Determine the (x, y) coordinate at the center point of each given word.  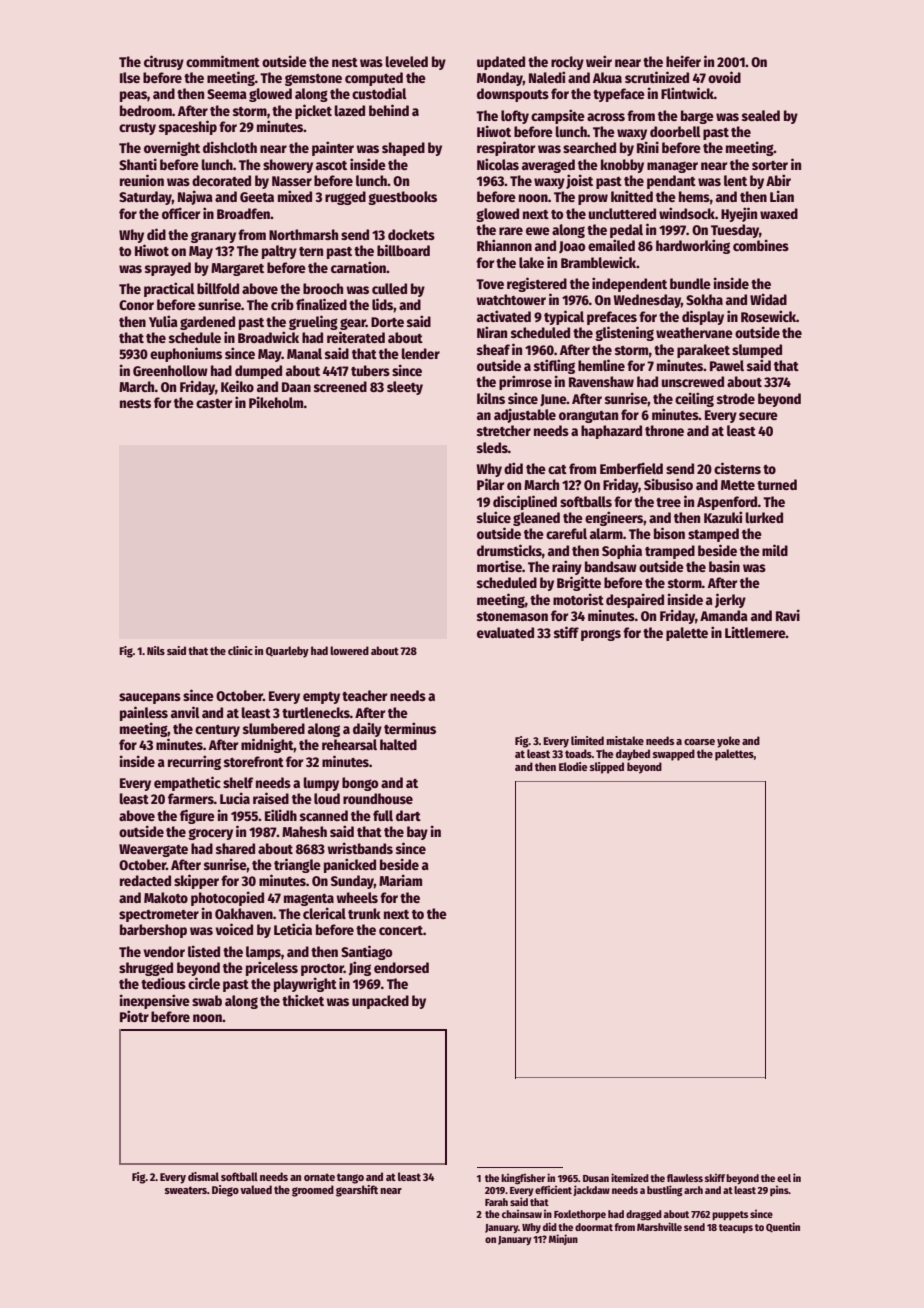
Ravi (788, 615)
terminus (410, 728)
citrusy (164, 62)
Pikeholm (276, 402)
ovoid (724, 77)
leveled (407, 61)
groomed (313, 1191)
